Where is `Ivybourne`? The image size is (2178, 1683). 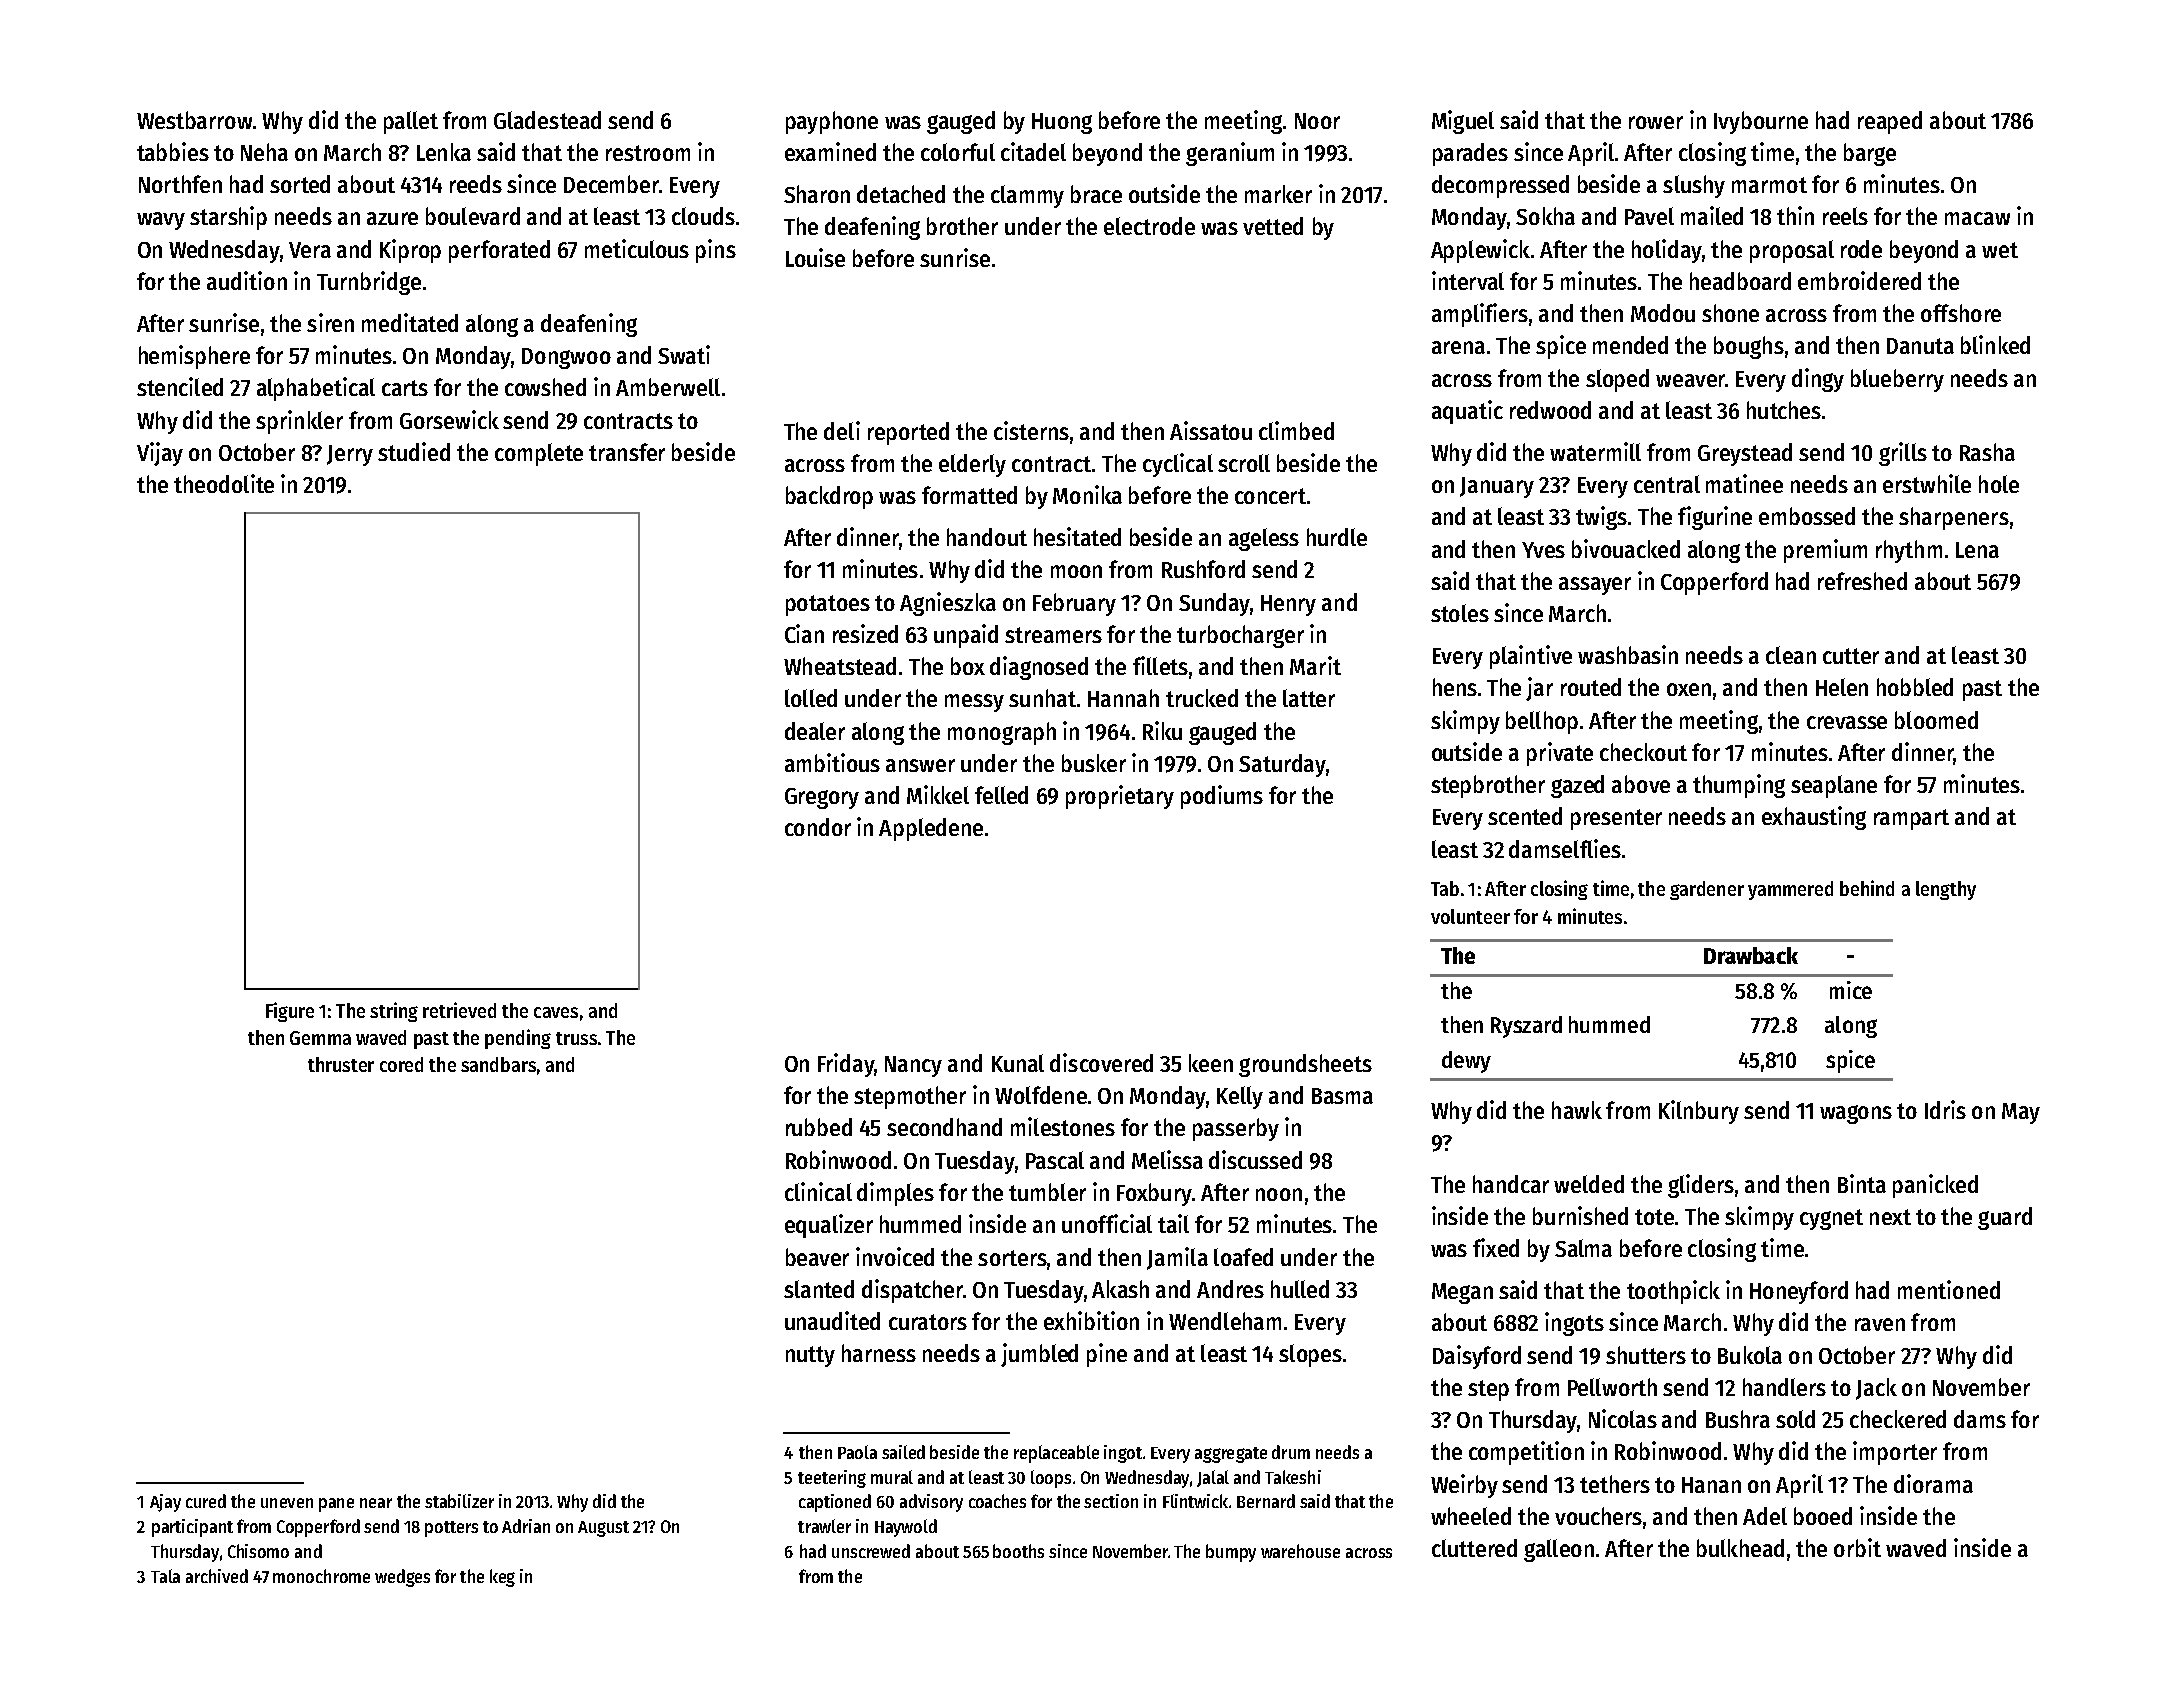
Ivybourne is located at coordinates (1761, 122).
